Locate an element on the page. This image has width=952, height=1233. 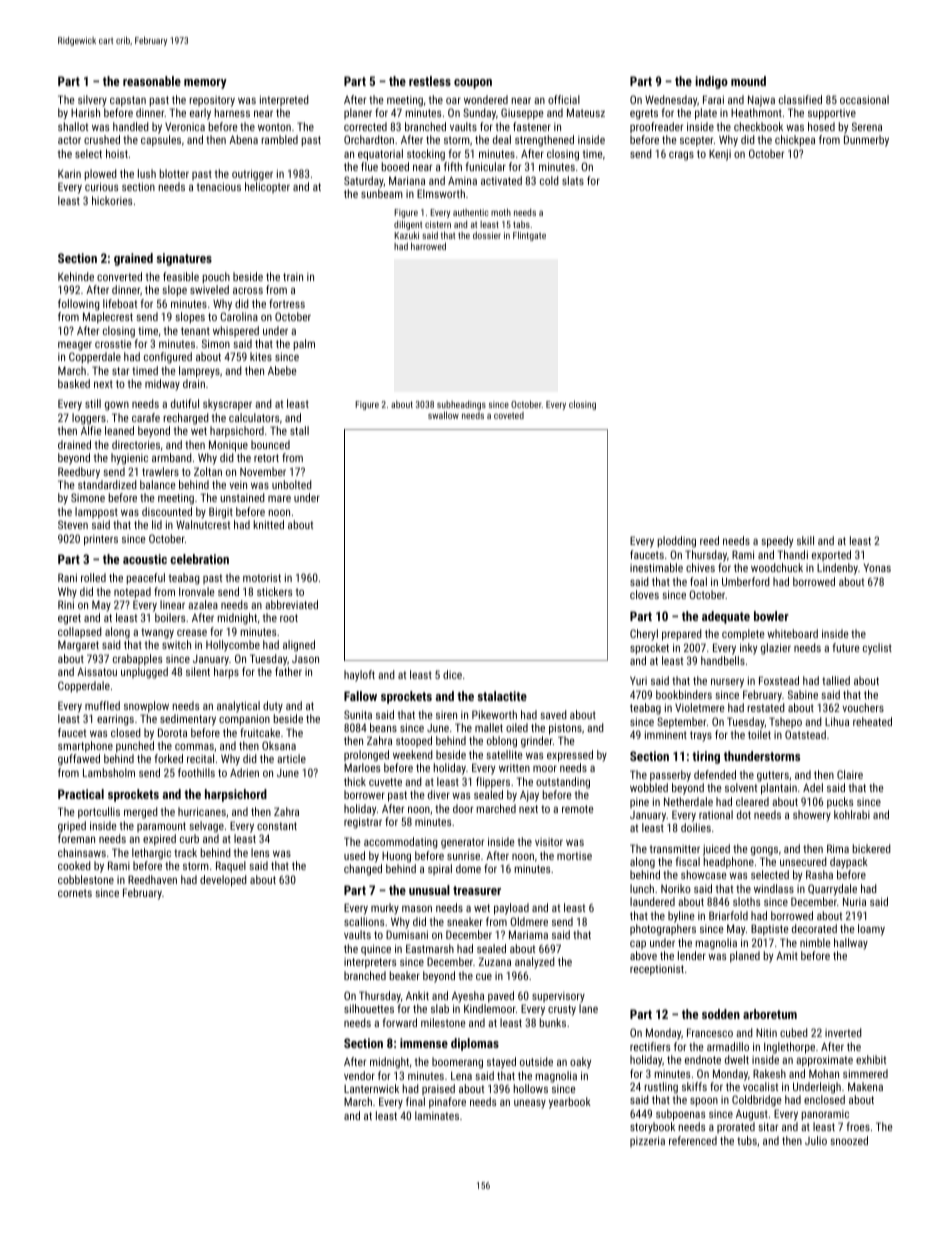
fifth is located at coordinates (453, 166).
